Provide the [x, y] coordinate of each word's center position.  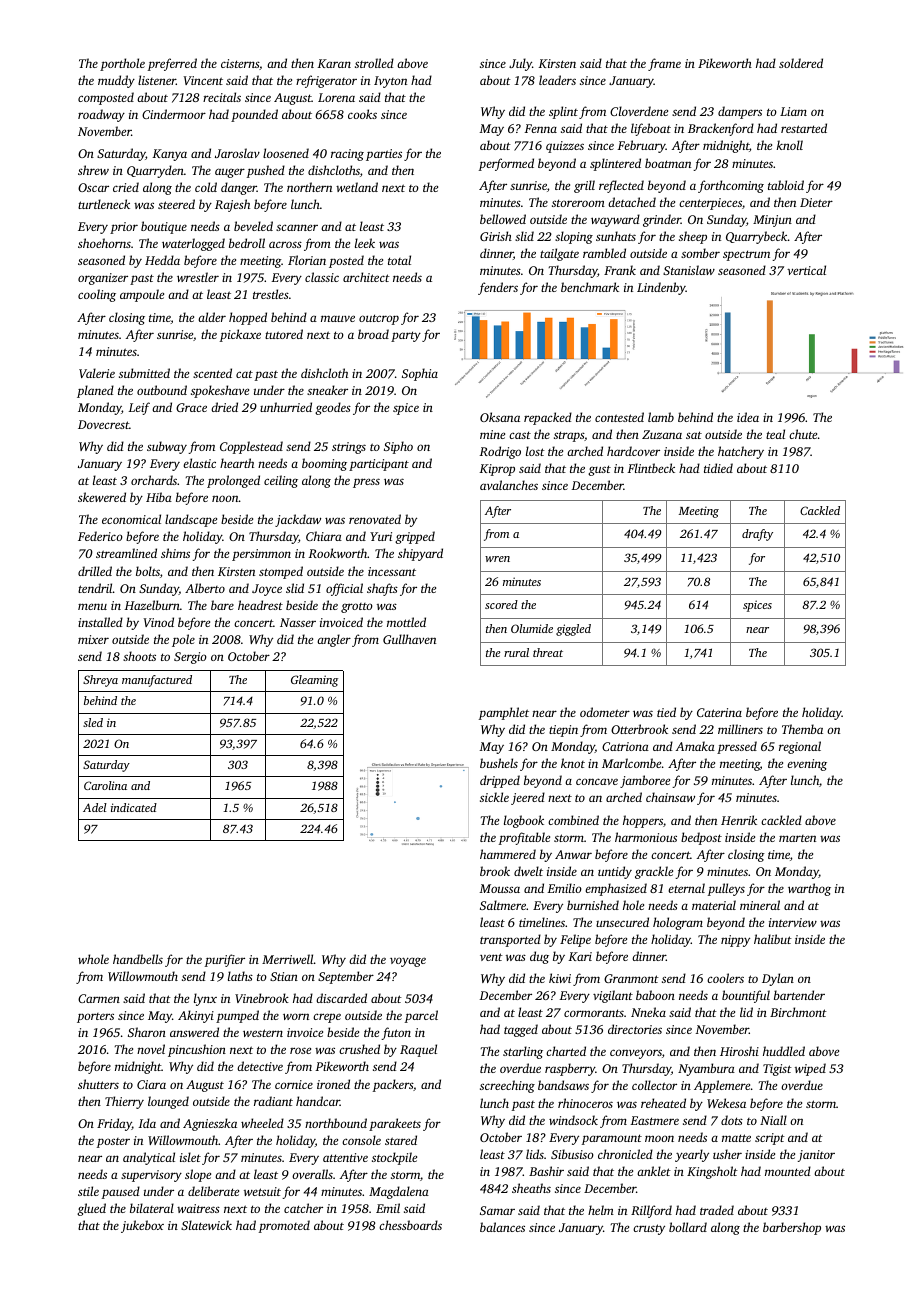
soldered [801, 63]
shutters [98, 1084]
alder [212, 317]
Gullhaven [409, 639]
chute [803, 434]
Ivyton [390, 82]
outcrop [379, 319]
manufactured [157, 681]
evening [807, 765]
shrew [93, 170]
